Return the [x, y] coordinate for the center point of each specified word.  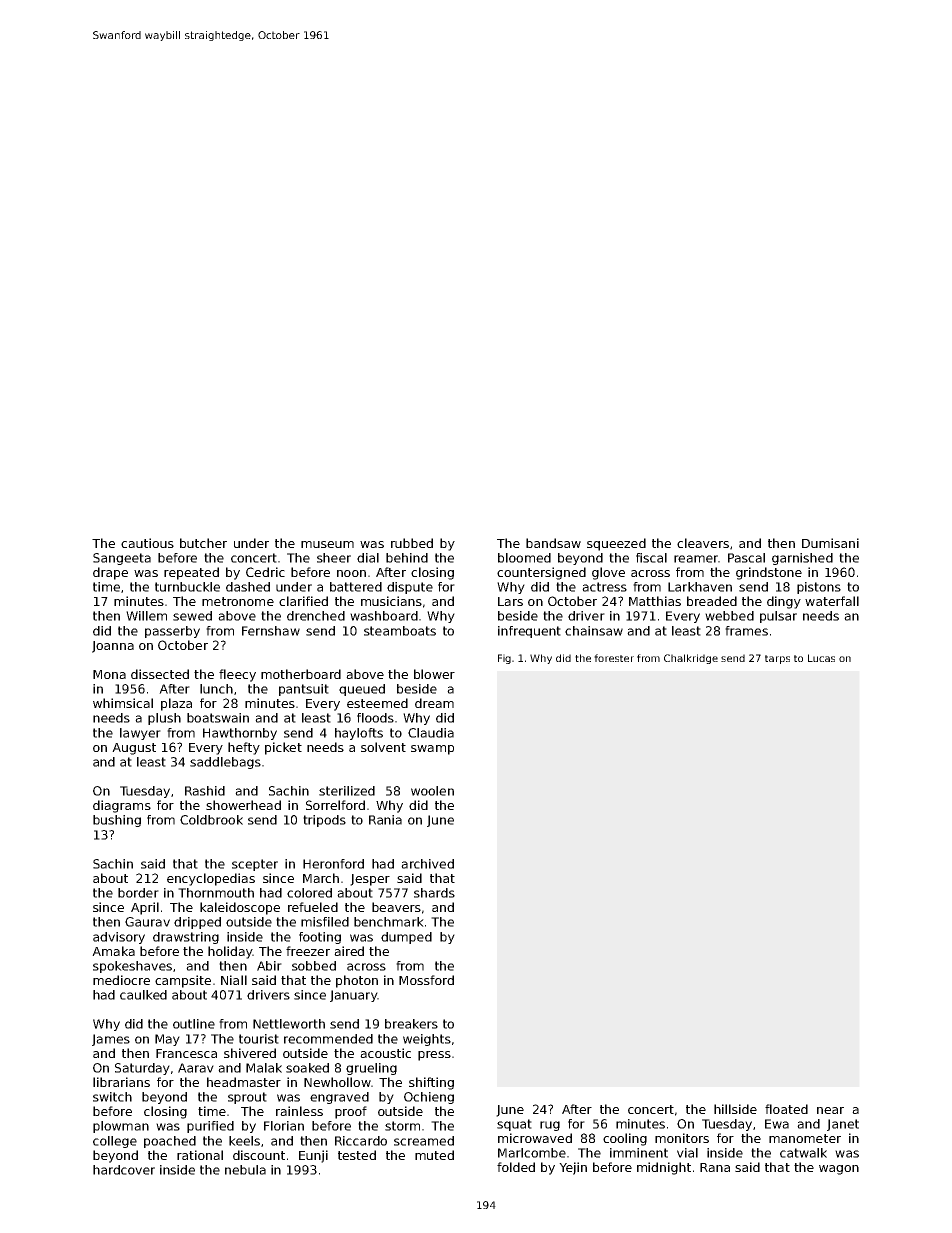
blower [434, 674]
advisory [119, 938]
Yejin [573, 1168]
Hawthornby [240, 734]
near [830, 1110]
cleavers [703, 543]
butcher [203, 543]
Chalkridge [691, 659]
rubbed [412, 543]
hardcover [124, 1170]
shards [434, 893]
